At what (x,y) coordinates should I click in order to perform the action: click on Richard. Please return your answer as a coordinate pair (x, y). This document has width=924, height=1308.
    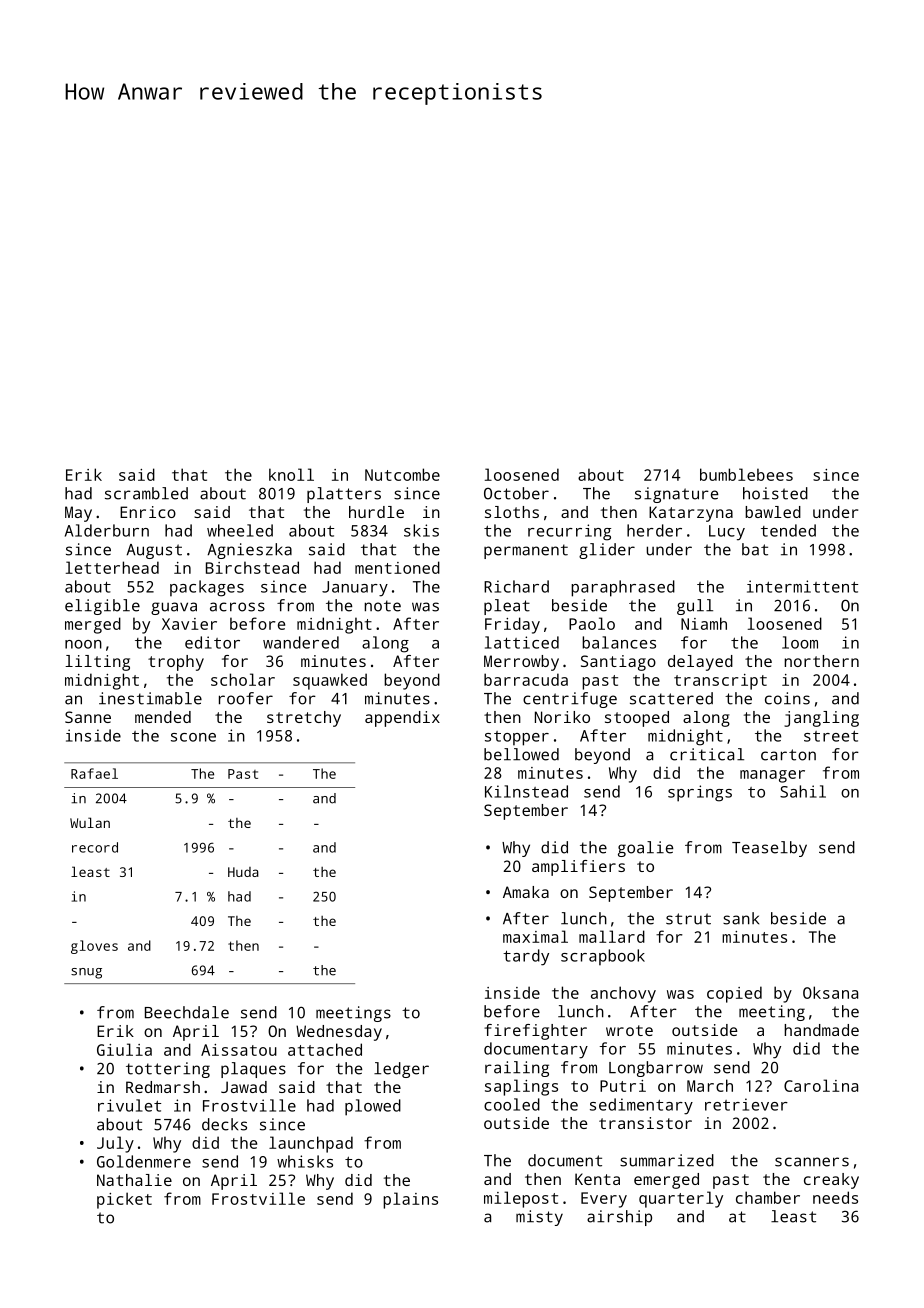
    Looking at the image, I should click on (516, 586).
